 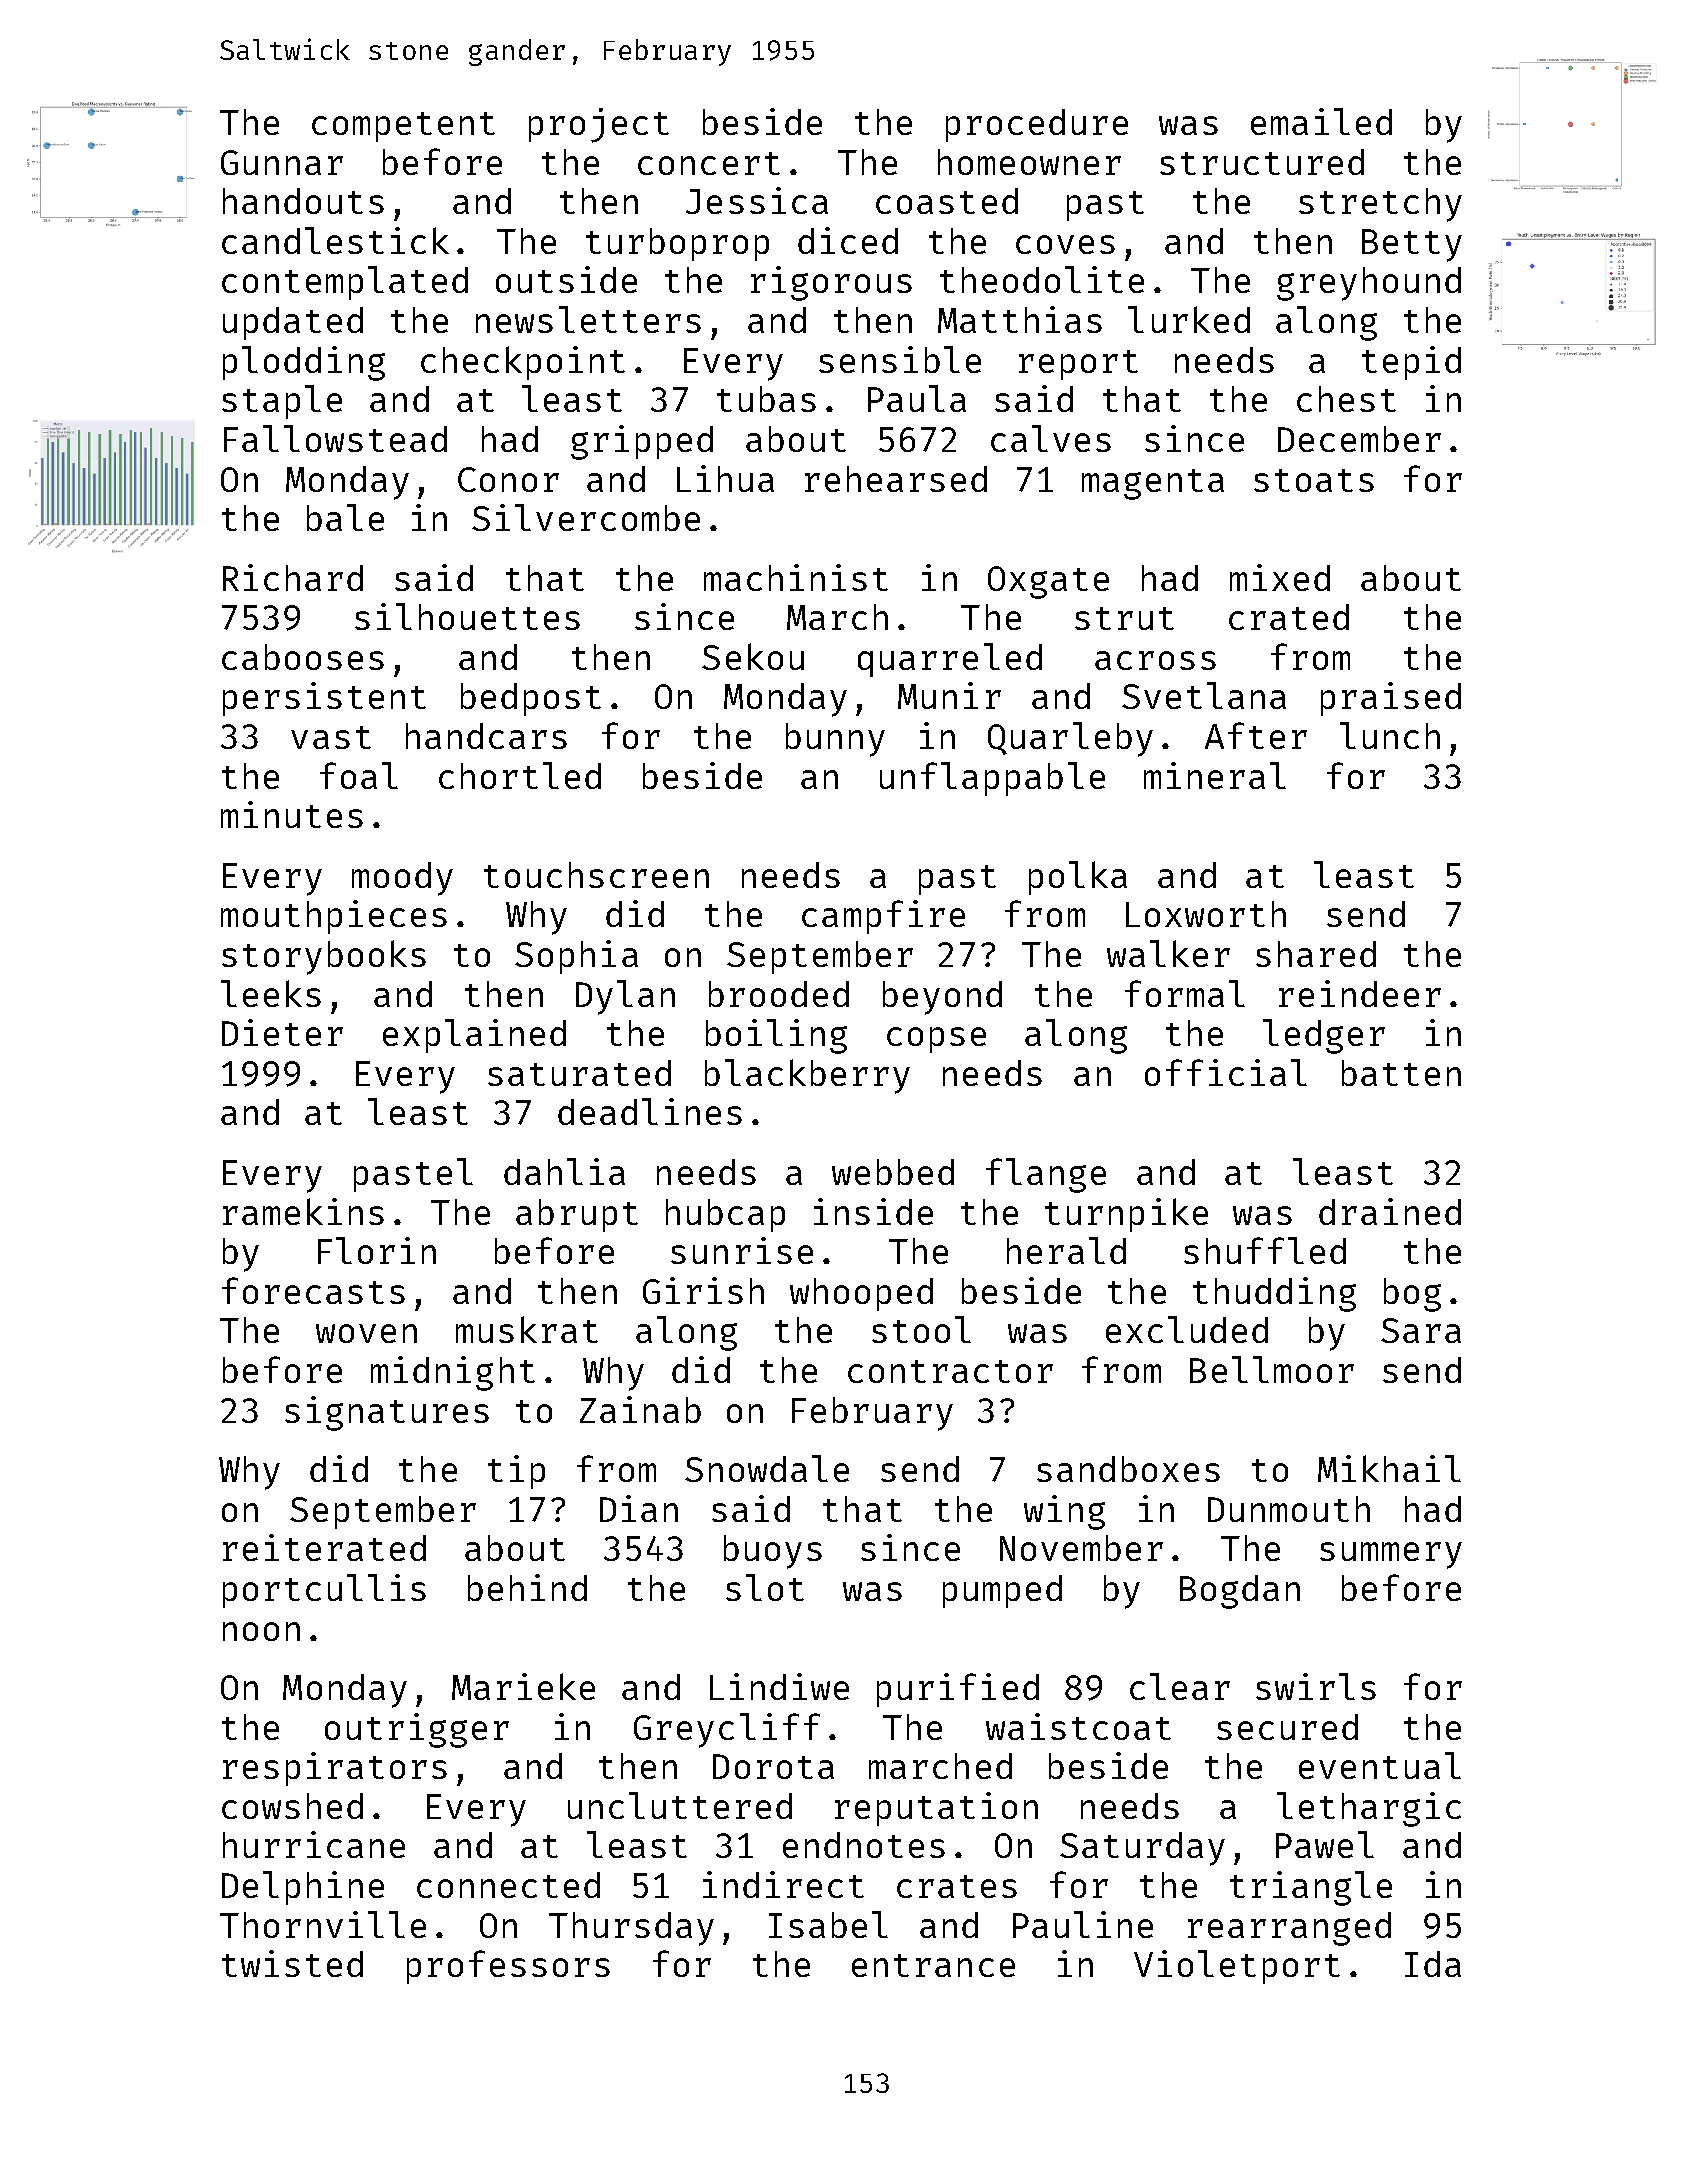 What do you see at coordinates (1037, 125) in the image?
I see `procedure` at bounding box center [1037, 125].
